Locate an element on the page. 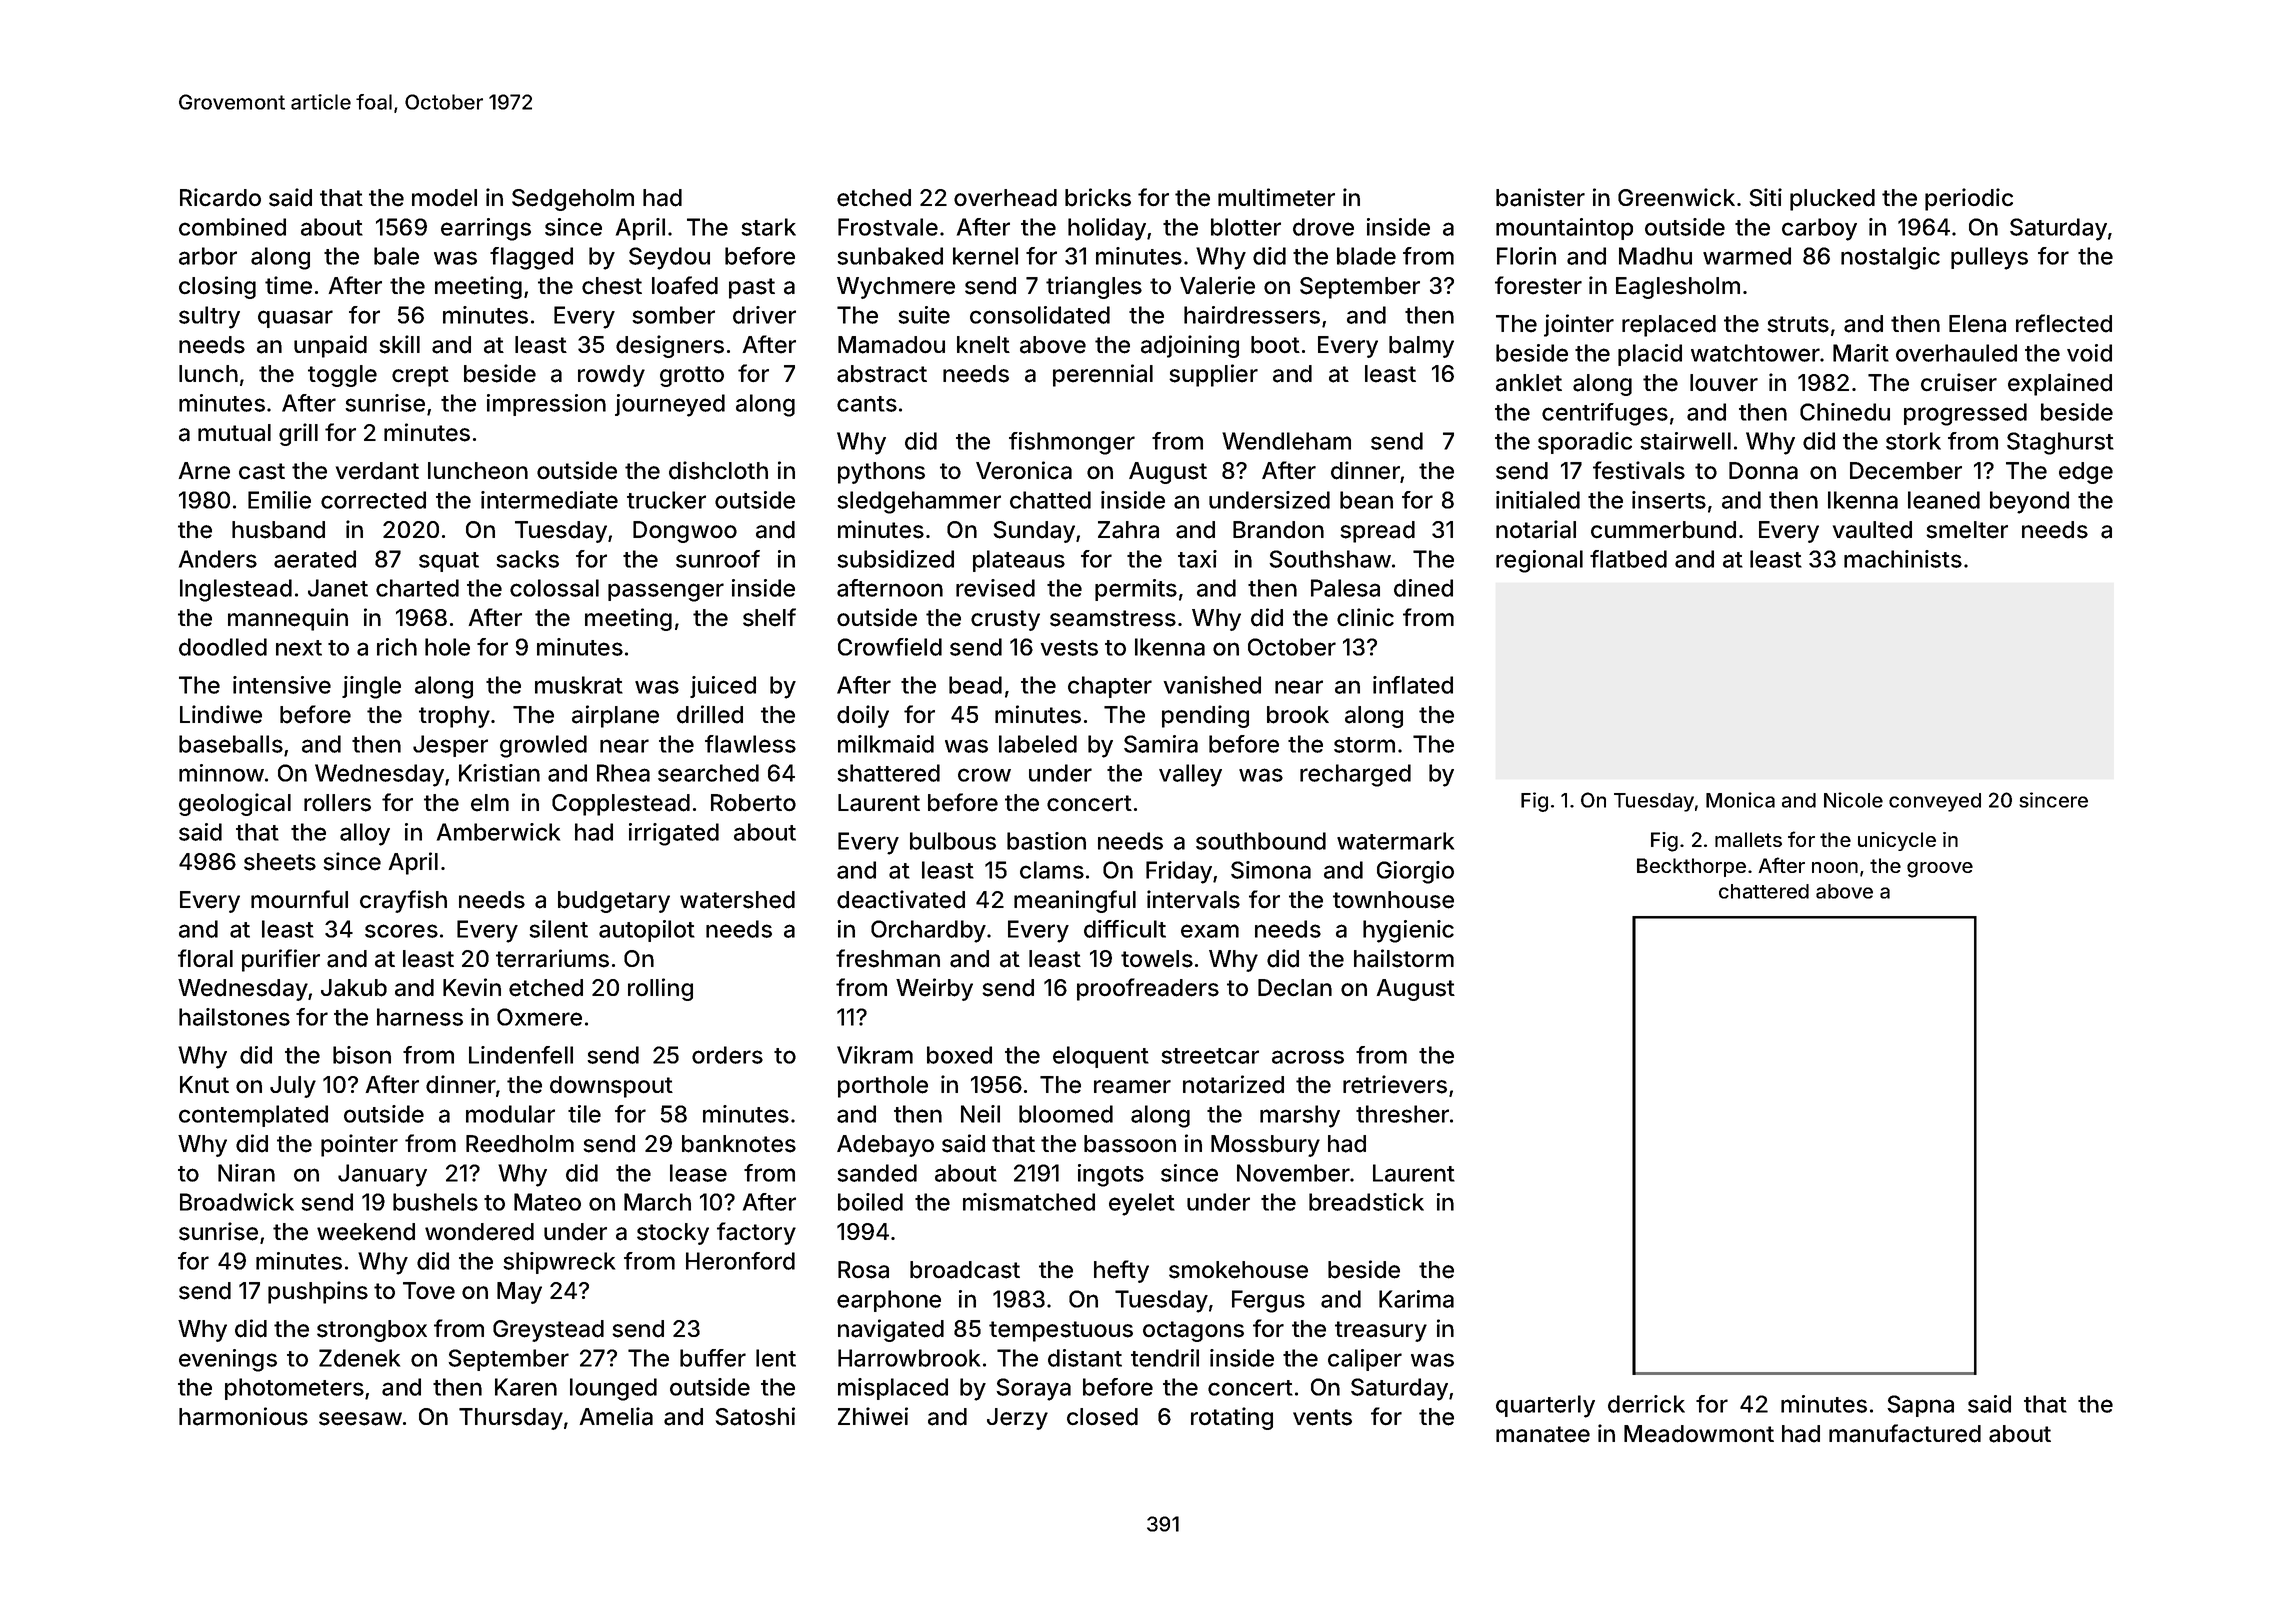  journeyed is located at coordinates (670, 405).
